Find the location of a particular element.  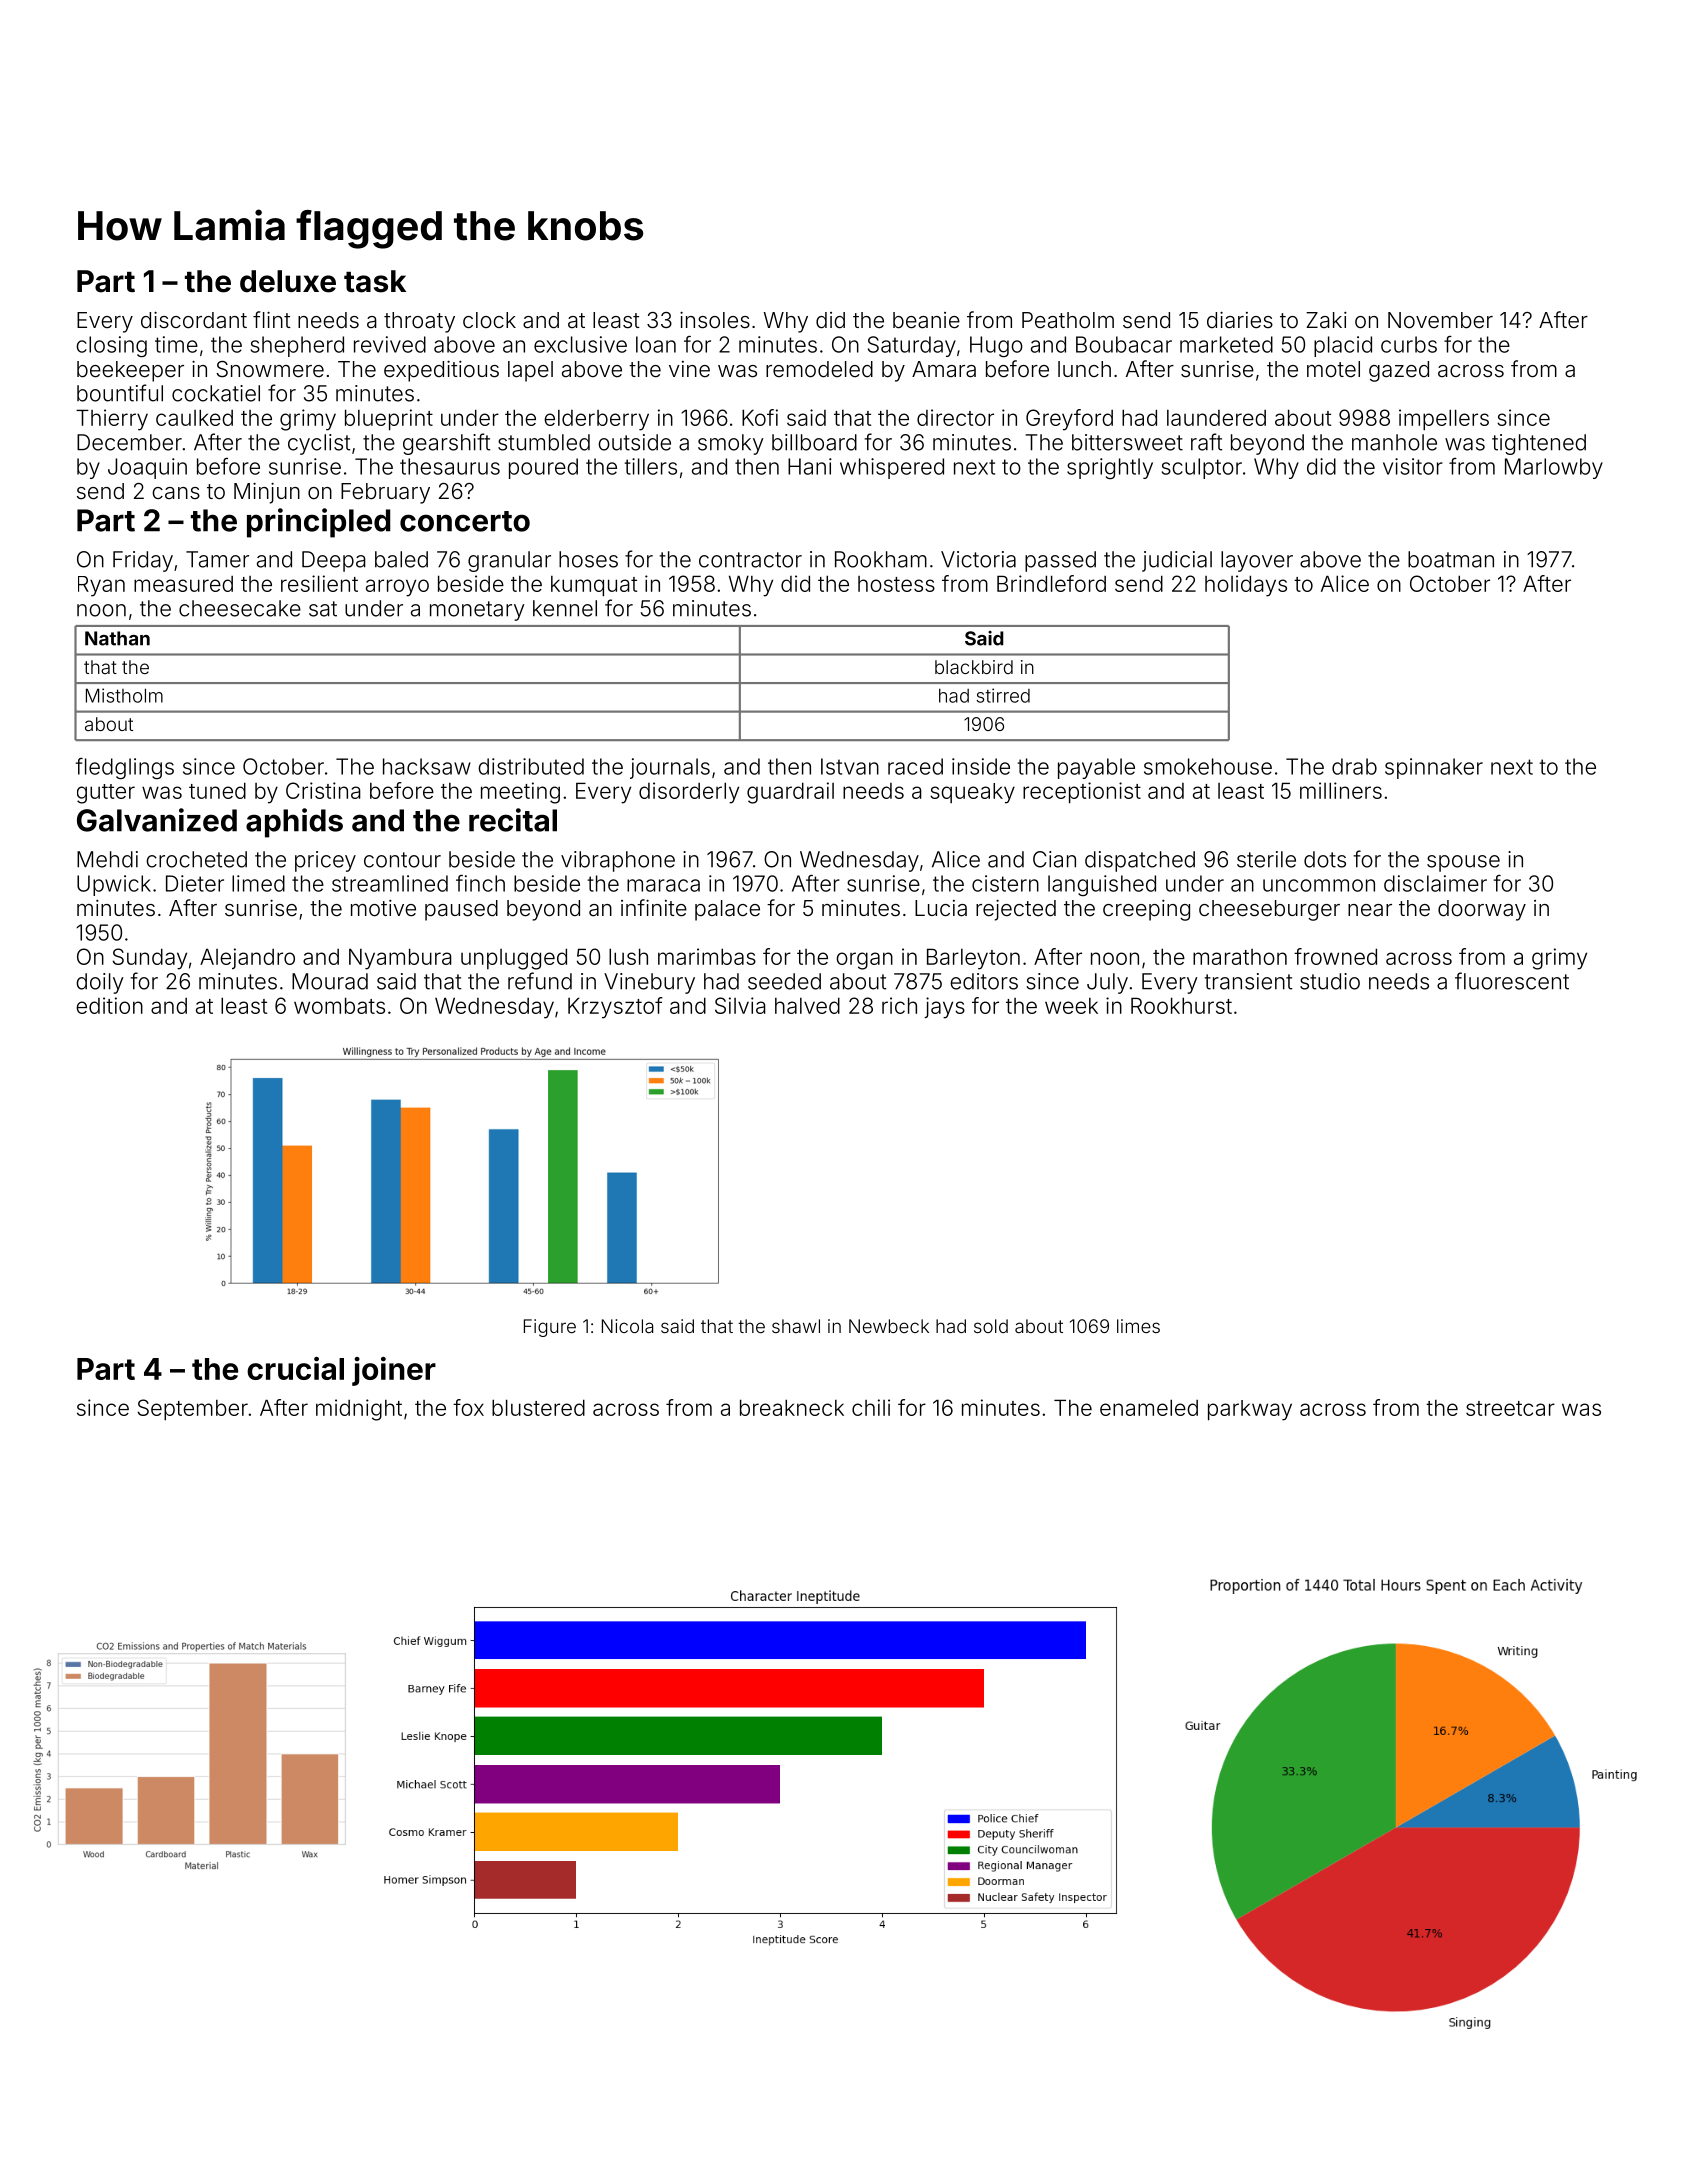

beanie is located at coordinates (926, 320).
